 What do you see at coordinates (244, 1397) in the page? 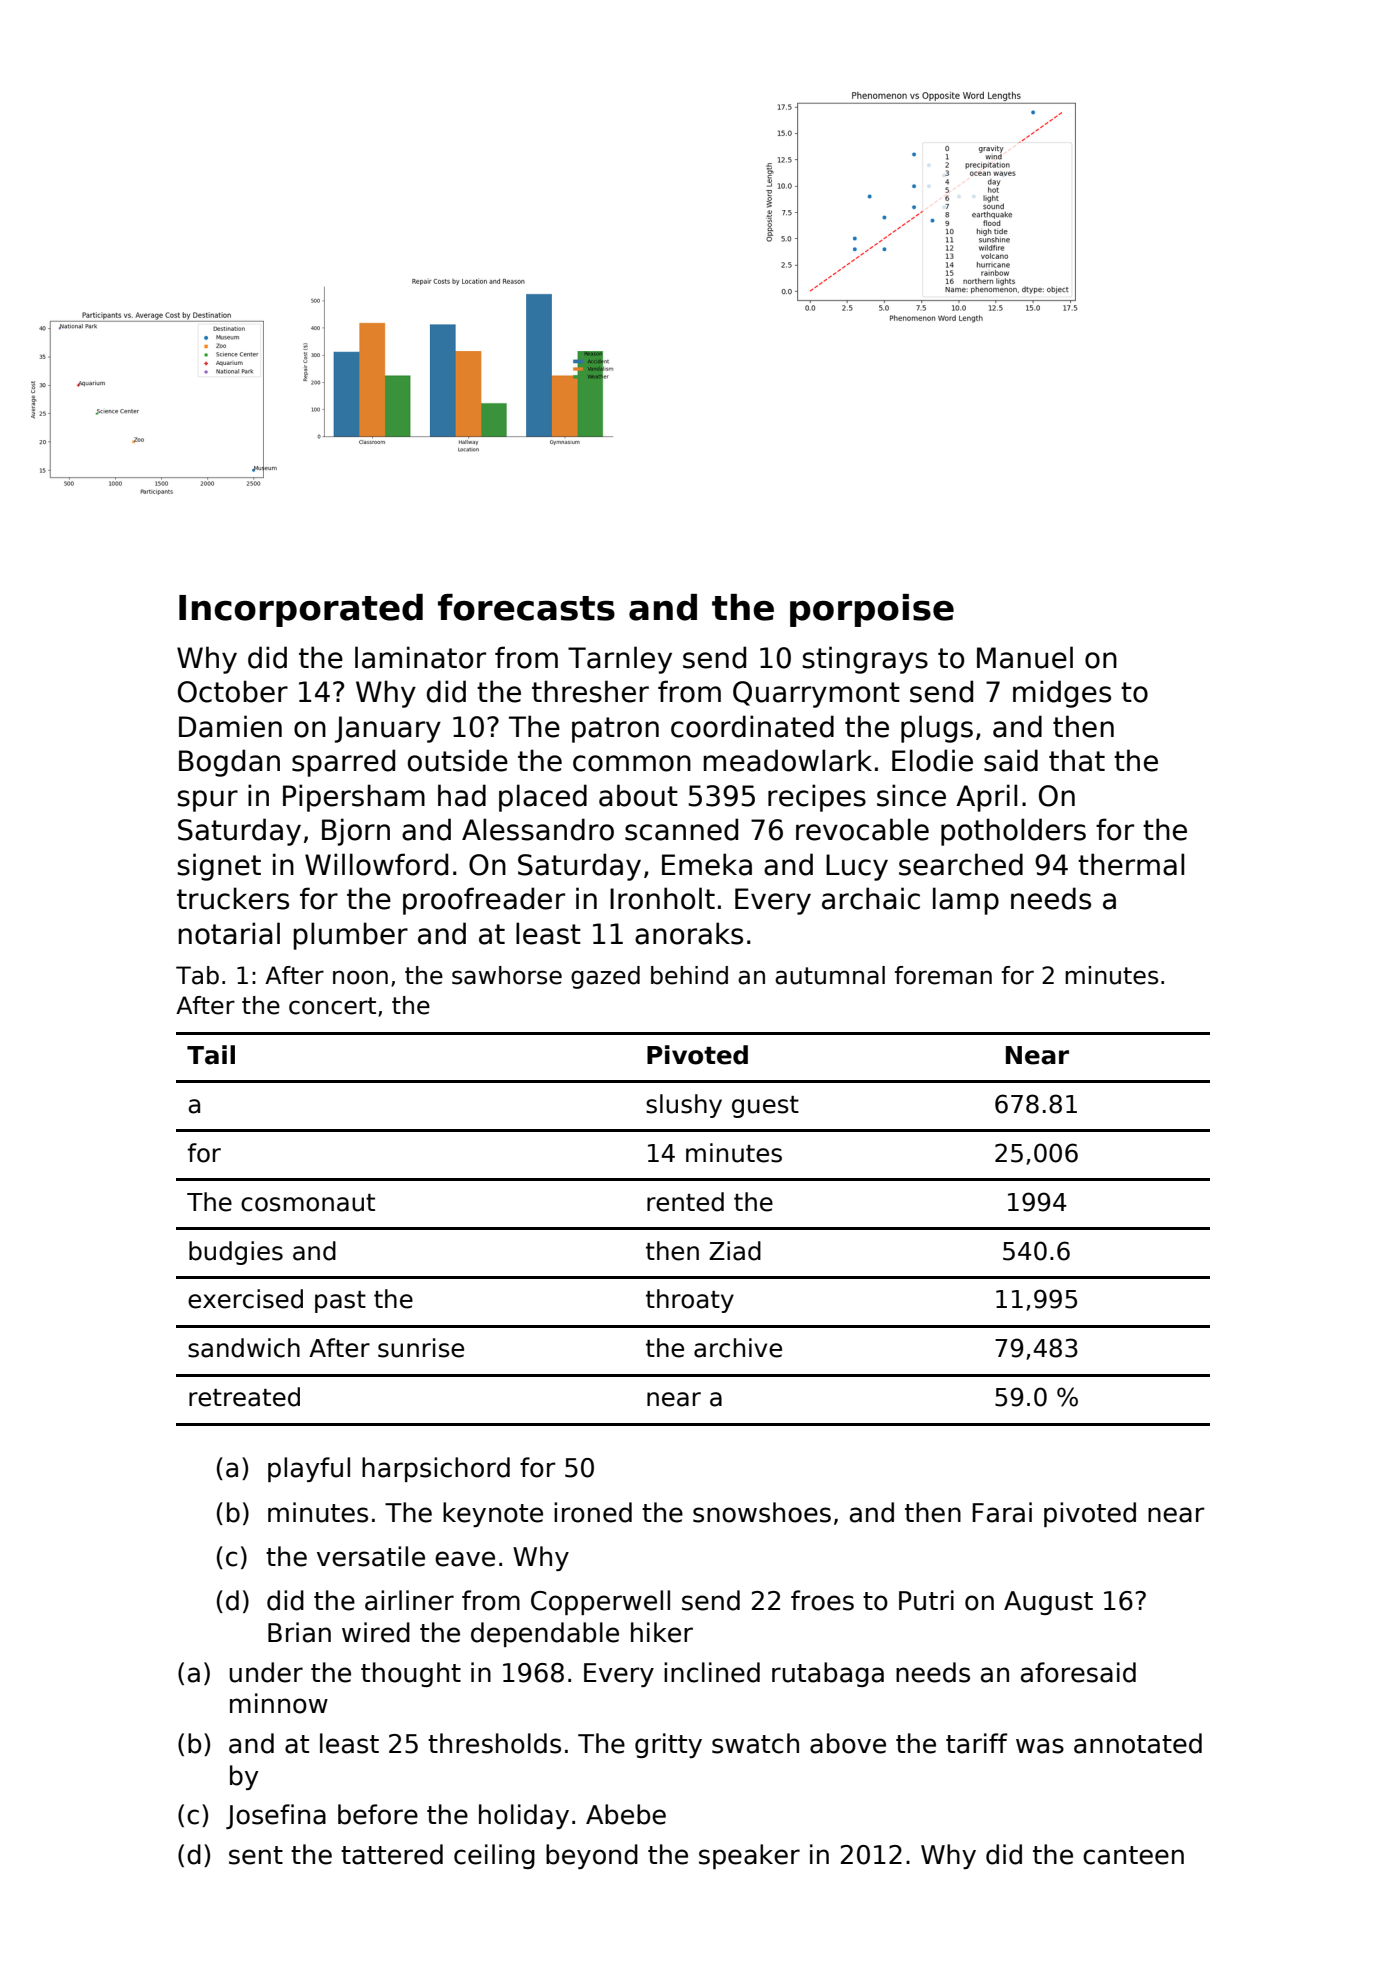
I see `retreated` at bounding box center [244, 1397].
